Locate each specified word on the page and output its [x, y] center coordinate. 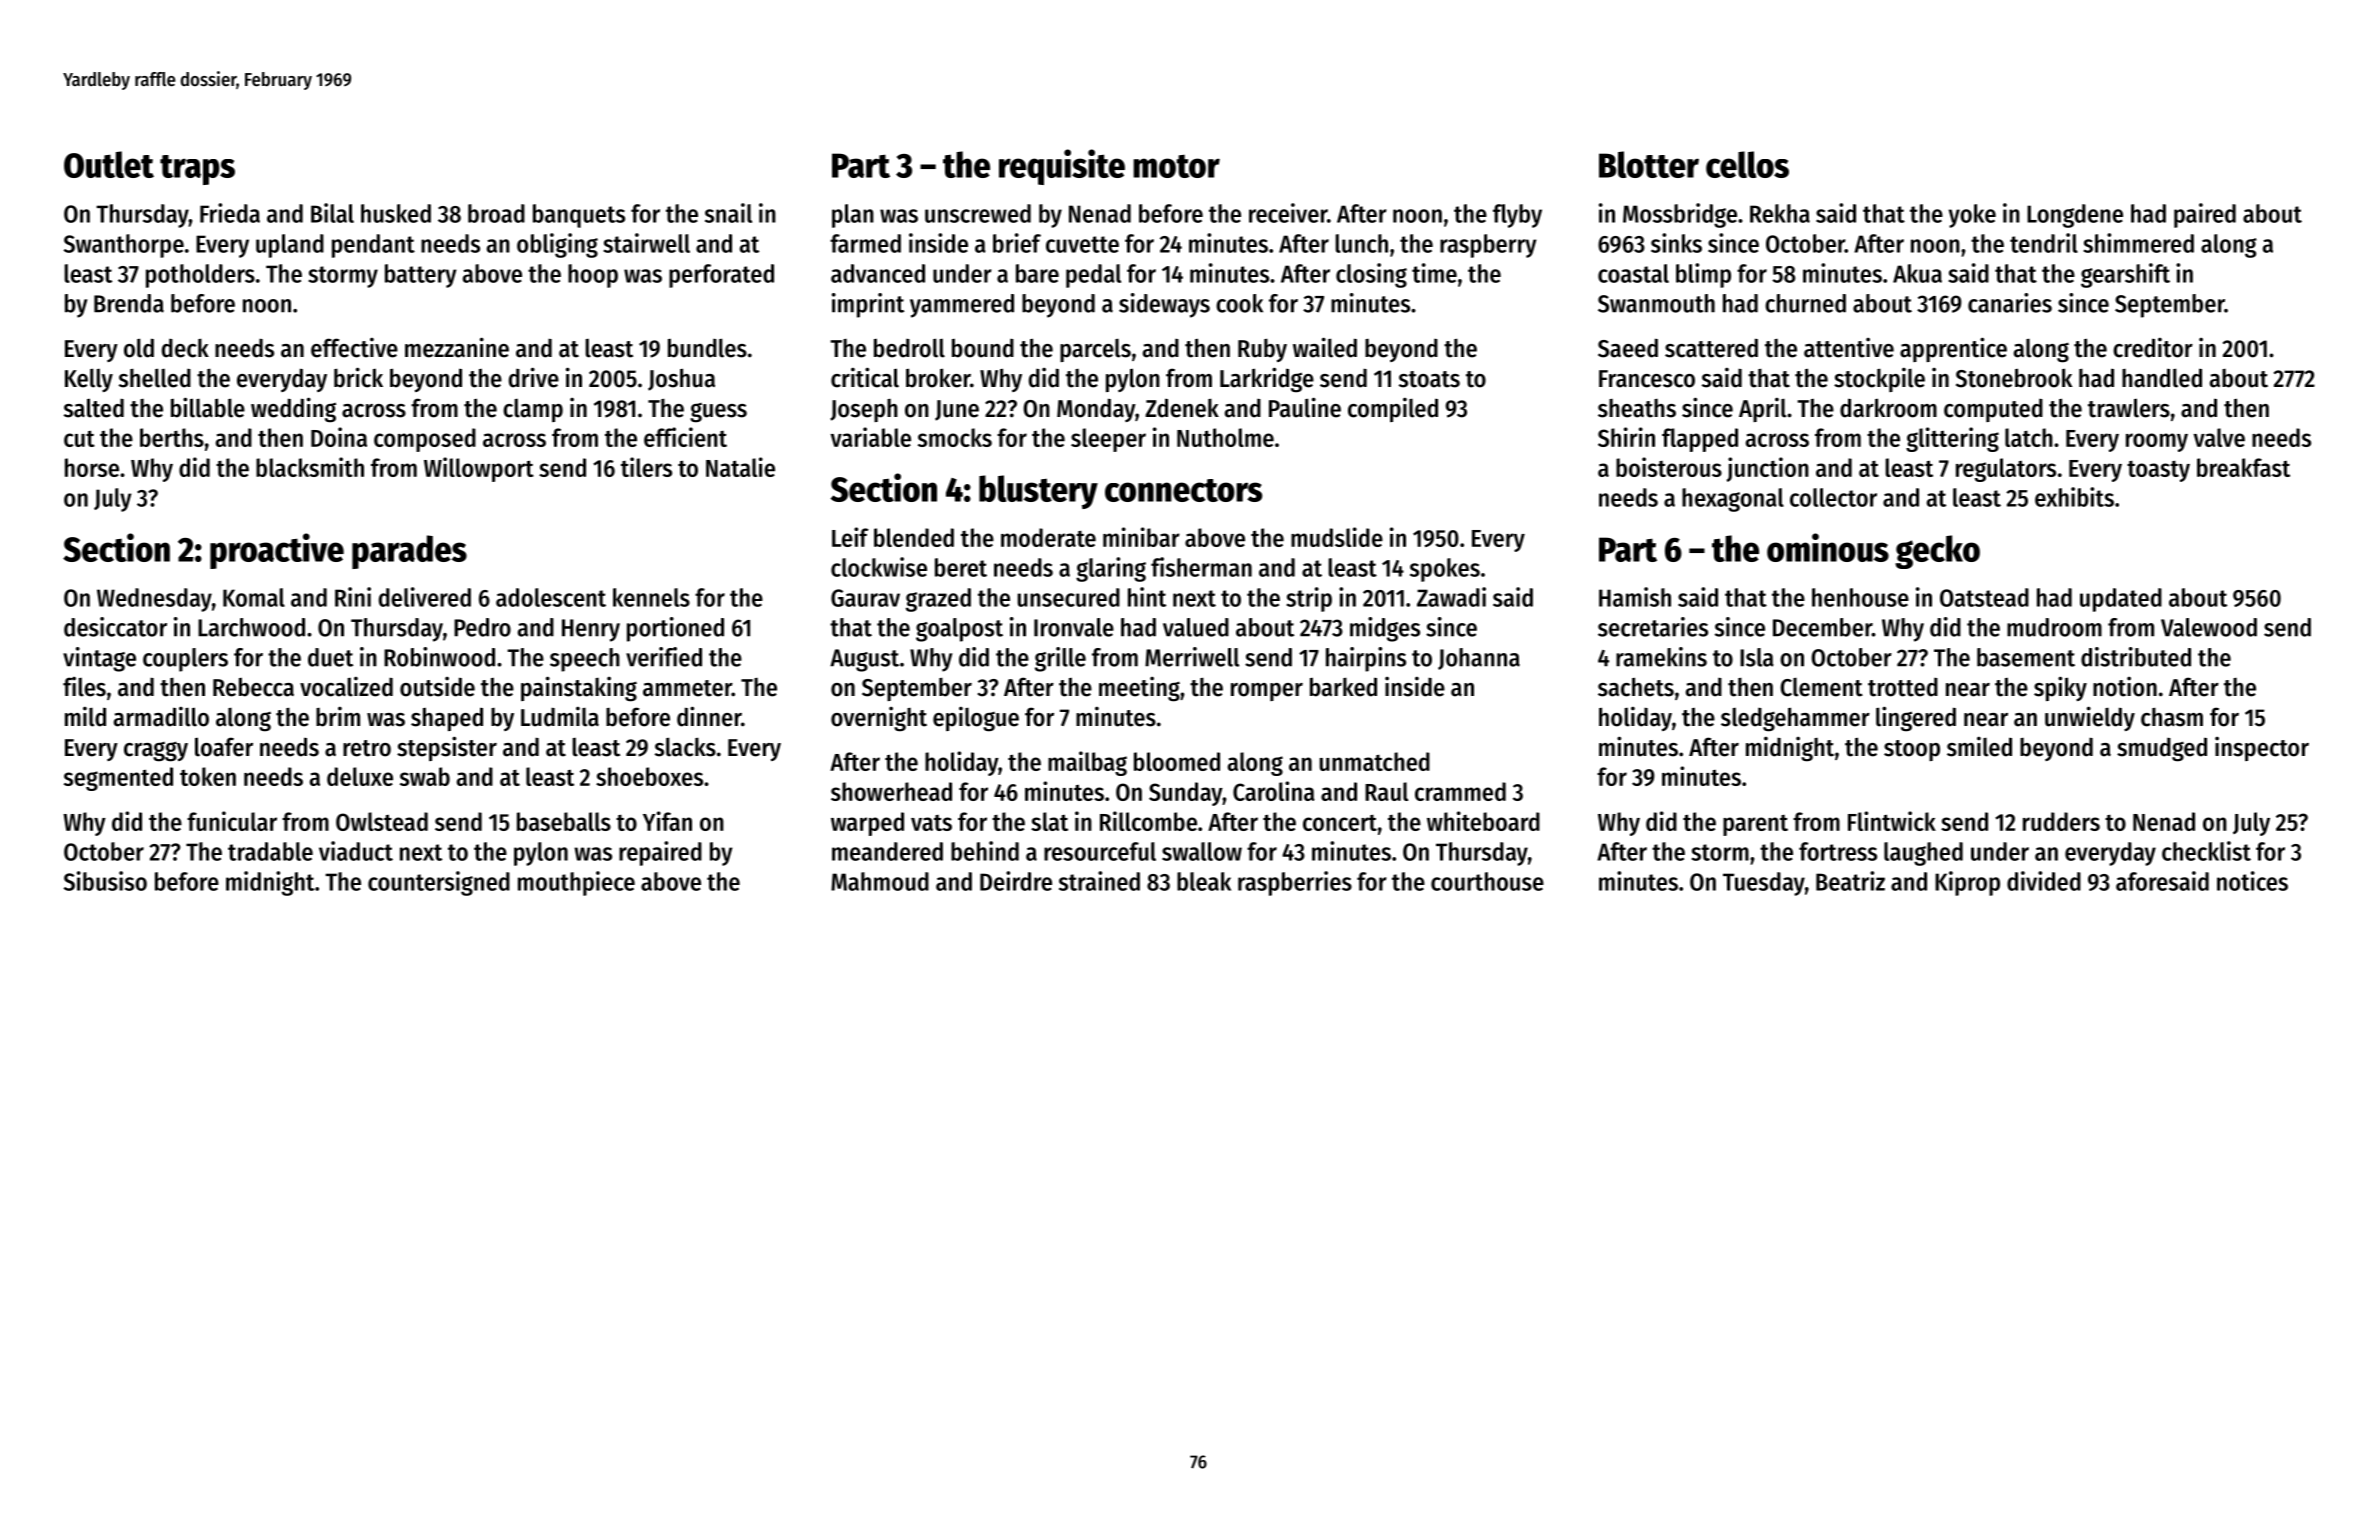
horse [92, 467]
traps [197, 170]
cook [1239, 303]
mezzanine [457, 347]
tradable [270, 851]
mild [85, 716]
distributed [2136, 657]
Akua [1917, 273]
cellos [1747, 164]
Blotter [1649, 164]
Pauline [1305, 407]
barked [1343, 687]
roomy [2157, 442]
